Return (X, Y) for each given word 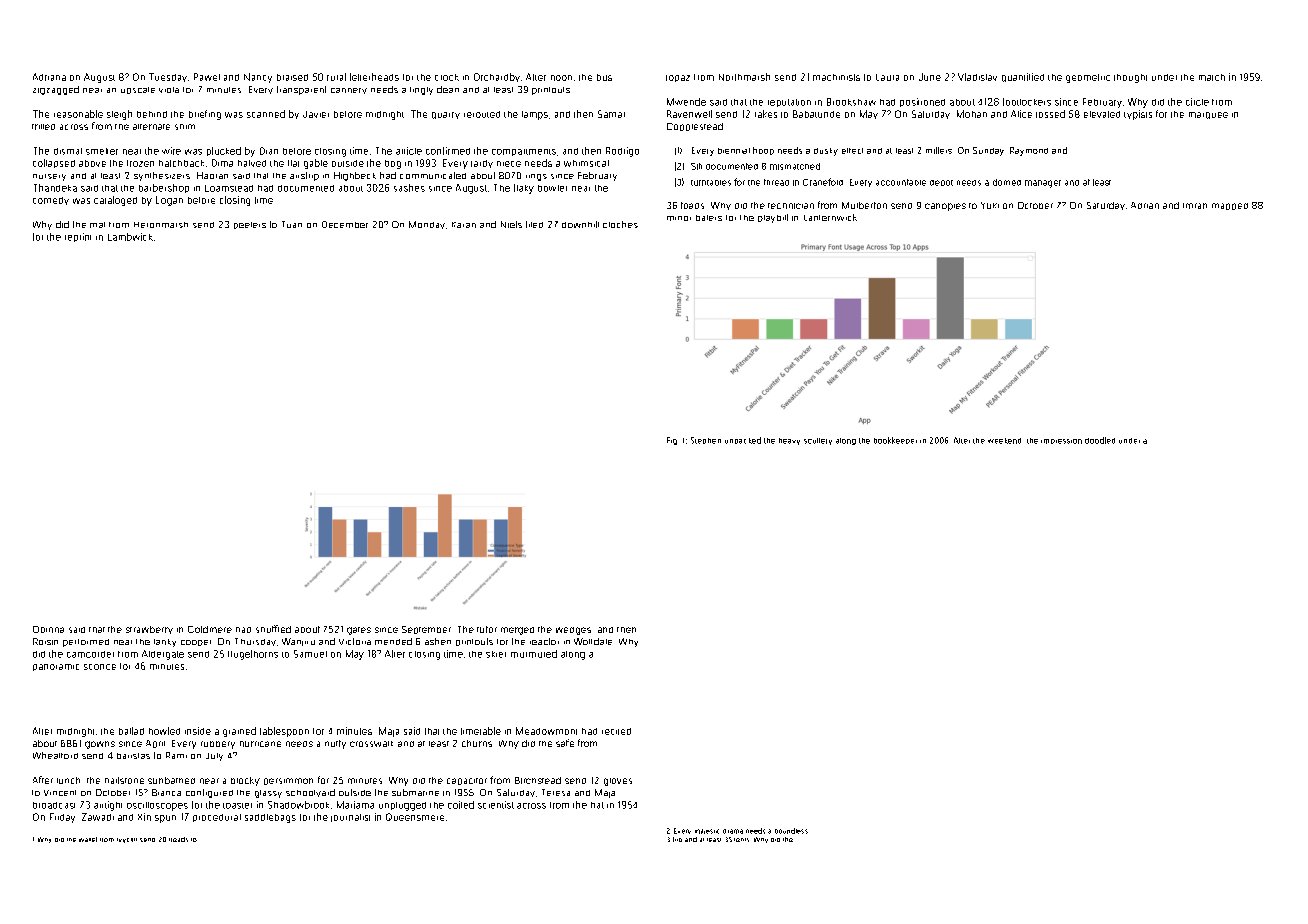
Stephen (706, 440)
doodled (1100, 440)
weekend (1004, 441)
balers (709, 218)
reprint (78, 237)
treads (178, 839)
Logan (169, 201)
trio (677, 839)
